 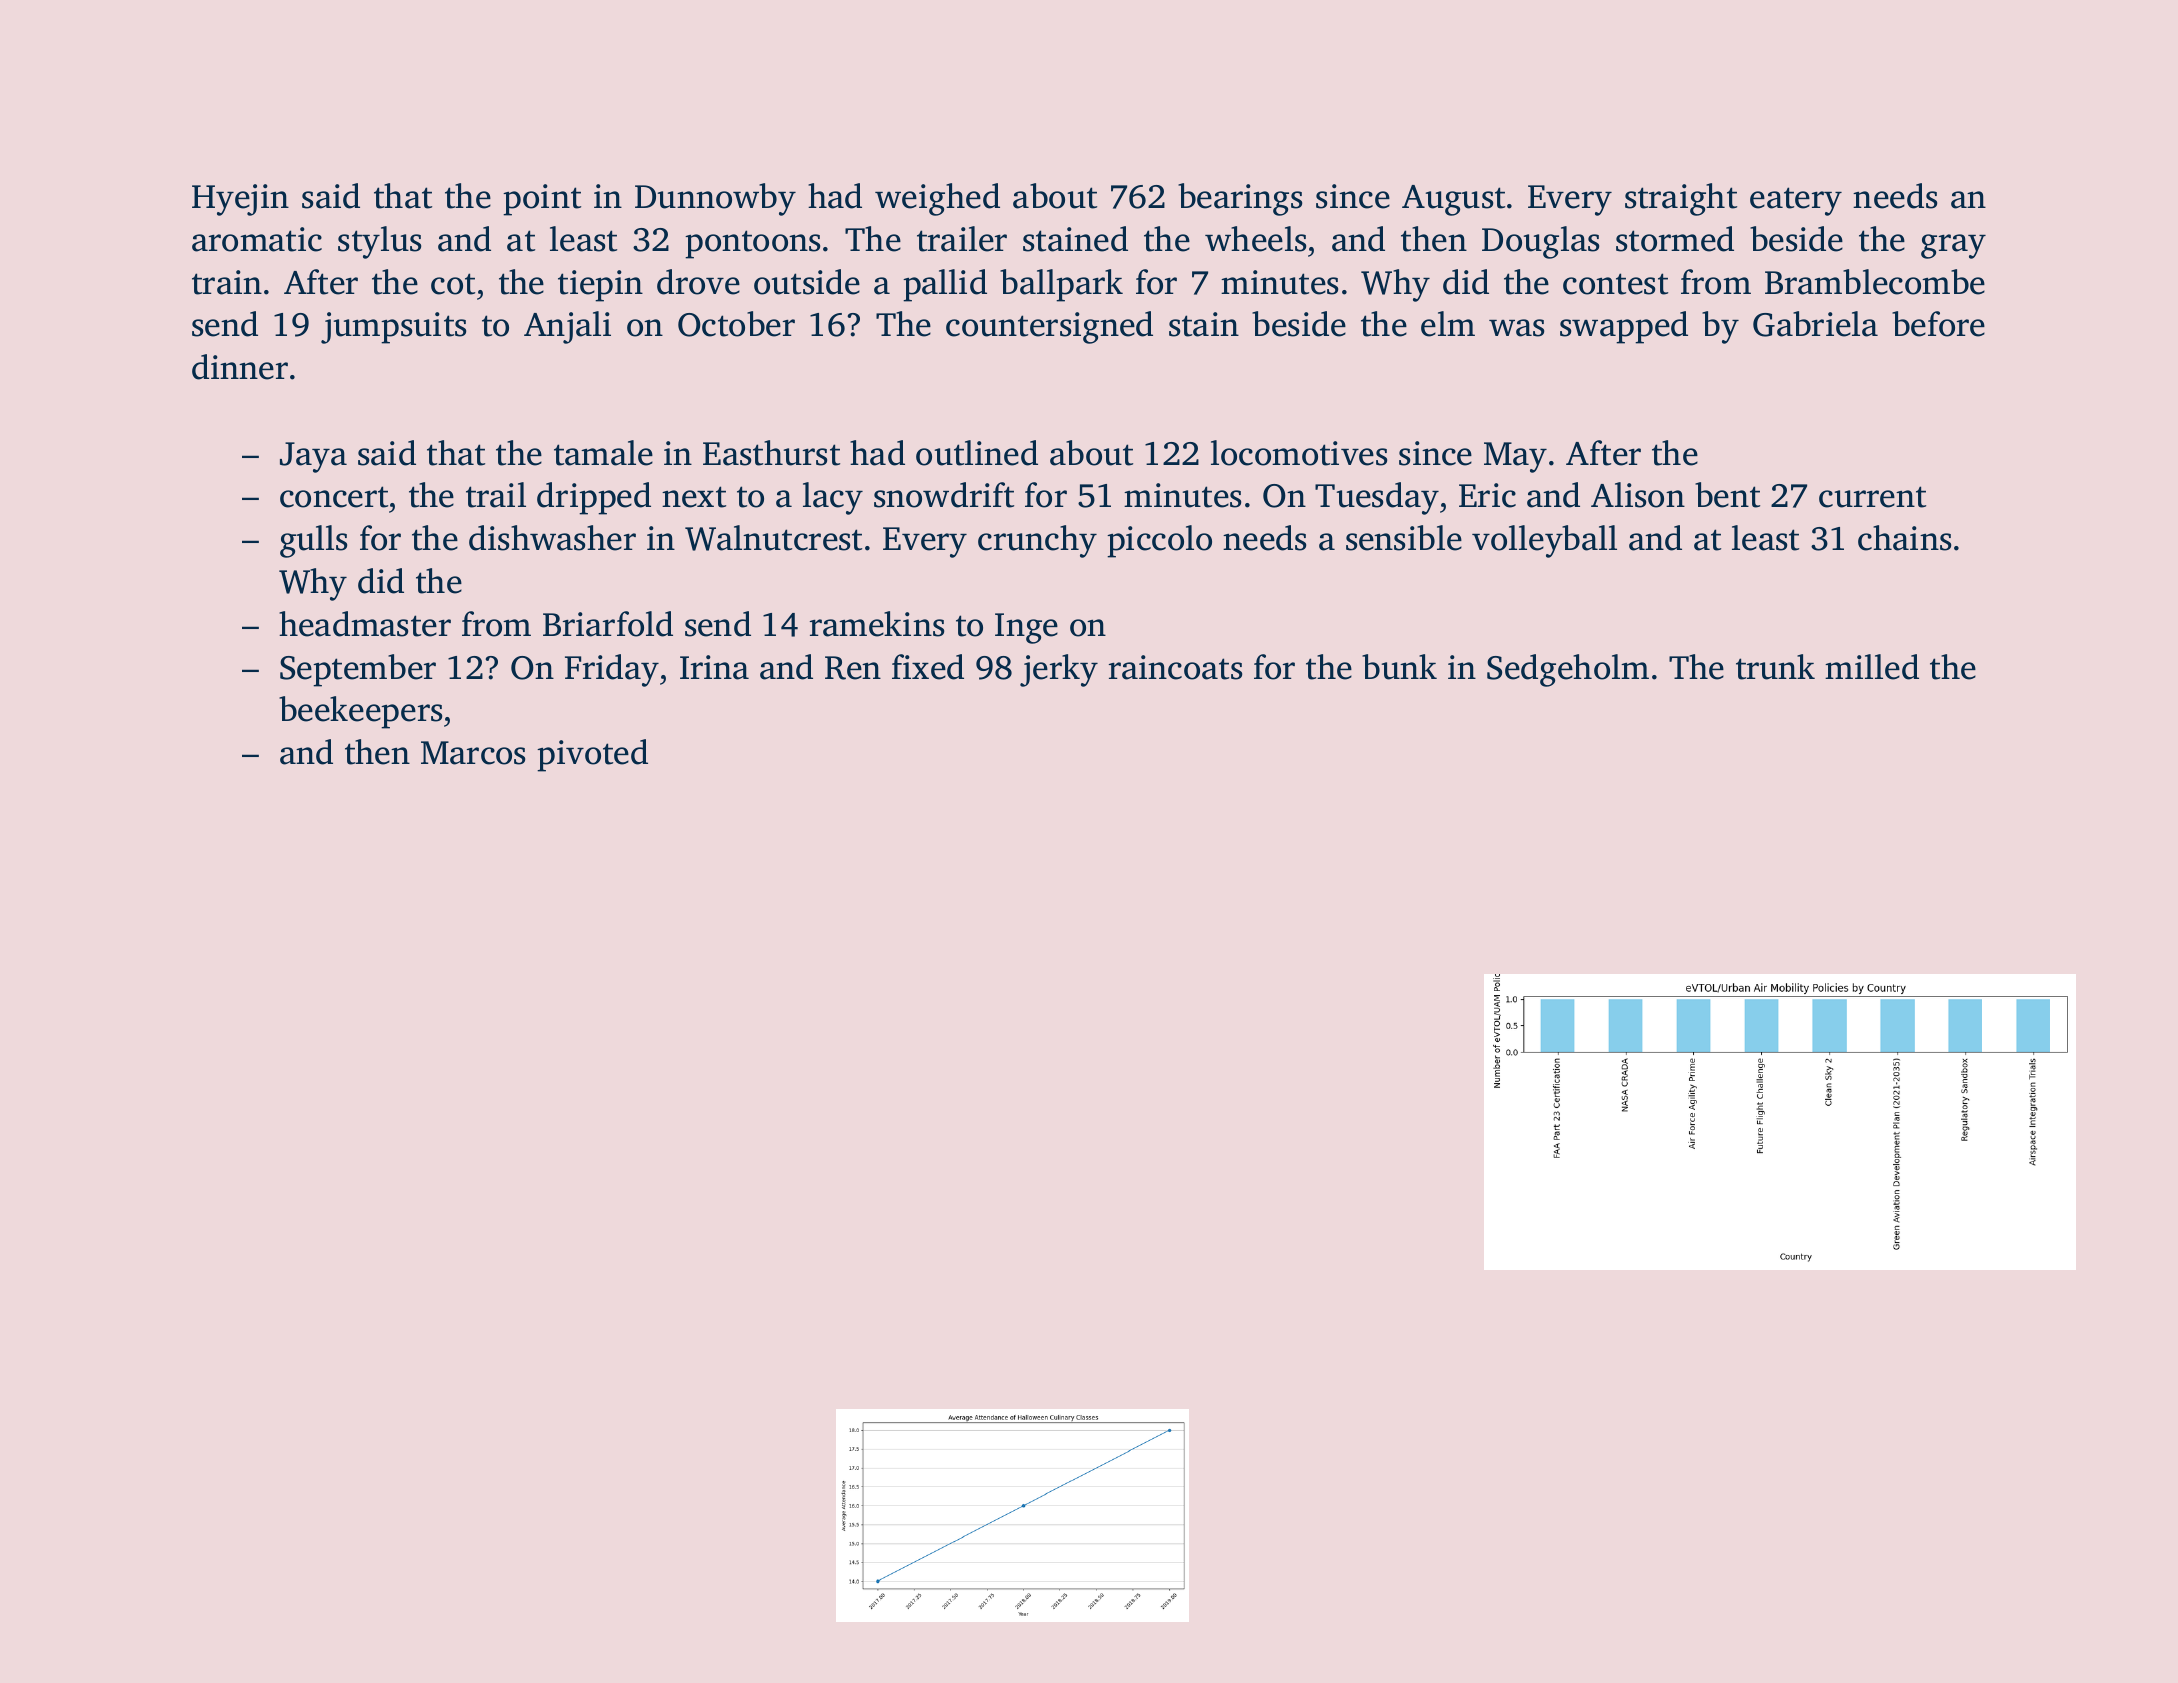 I want to click on straight, so click(x=1681, y=199).
